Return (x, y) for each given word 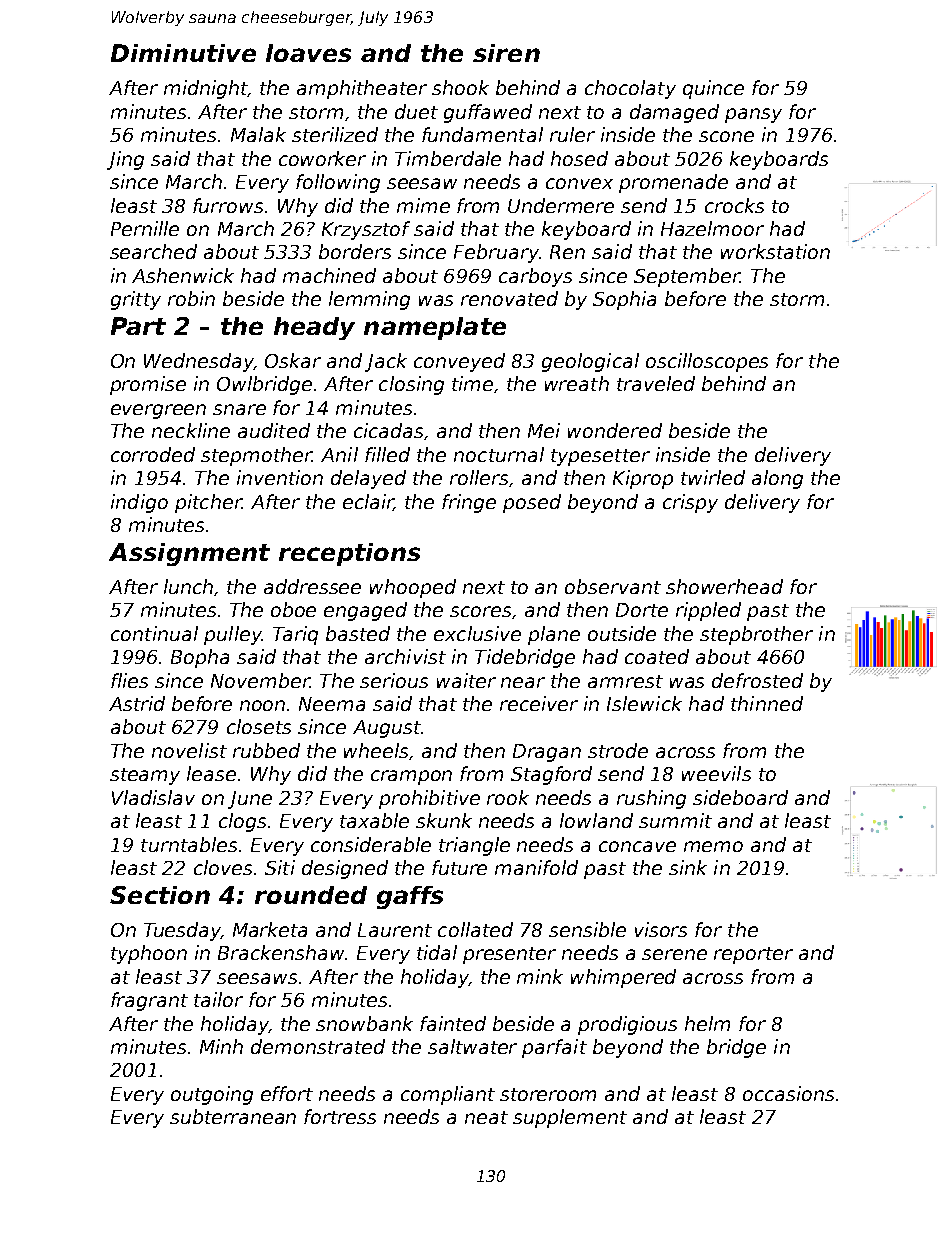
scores (480, 611)
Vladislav (153, 797)
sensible (587, 929)
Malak (258, 134)
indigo (139, 503)
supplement (570, 1118)
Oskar (293, 360)
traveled (656, 383)
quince (713, 89)
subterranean (233, 1116)
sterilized (335, 134)
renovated (509, 298)
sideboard (740, 797)
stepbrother (756, 635)
